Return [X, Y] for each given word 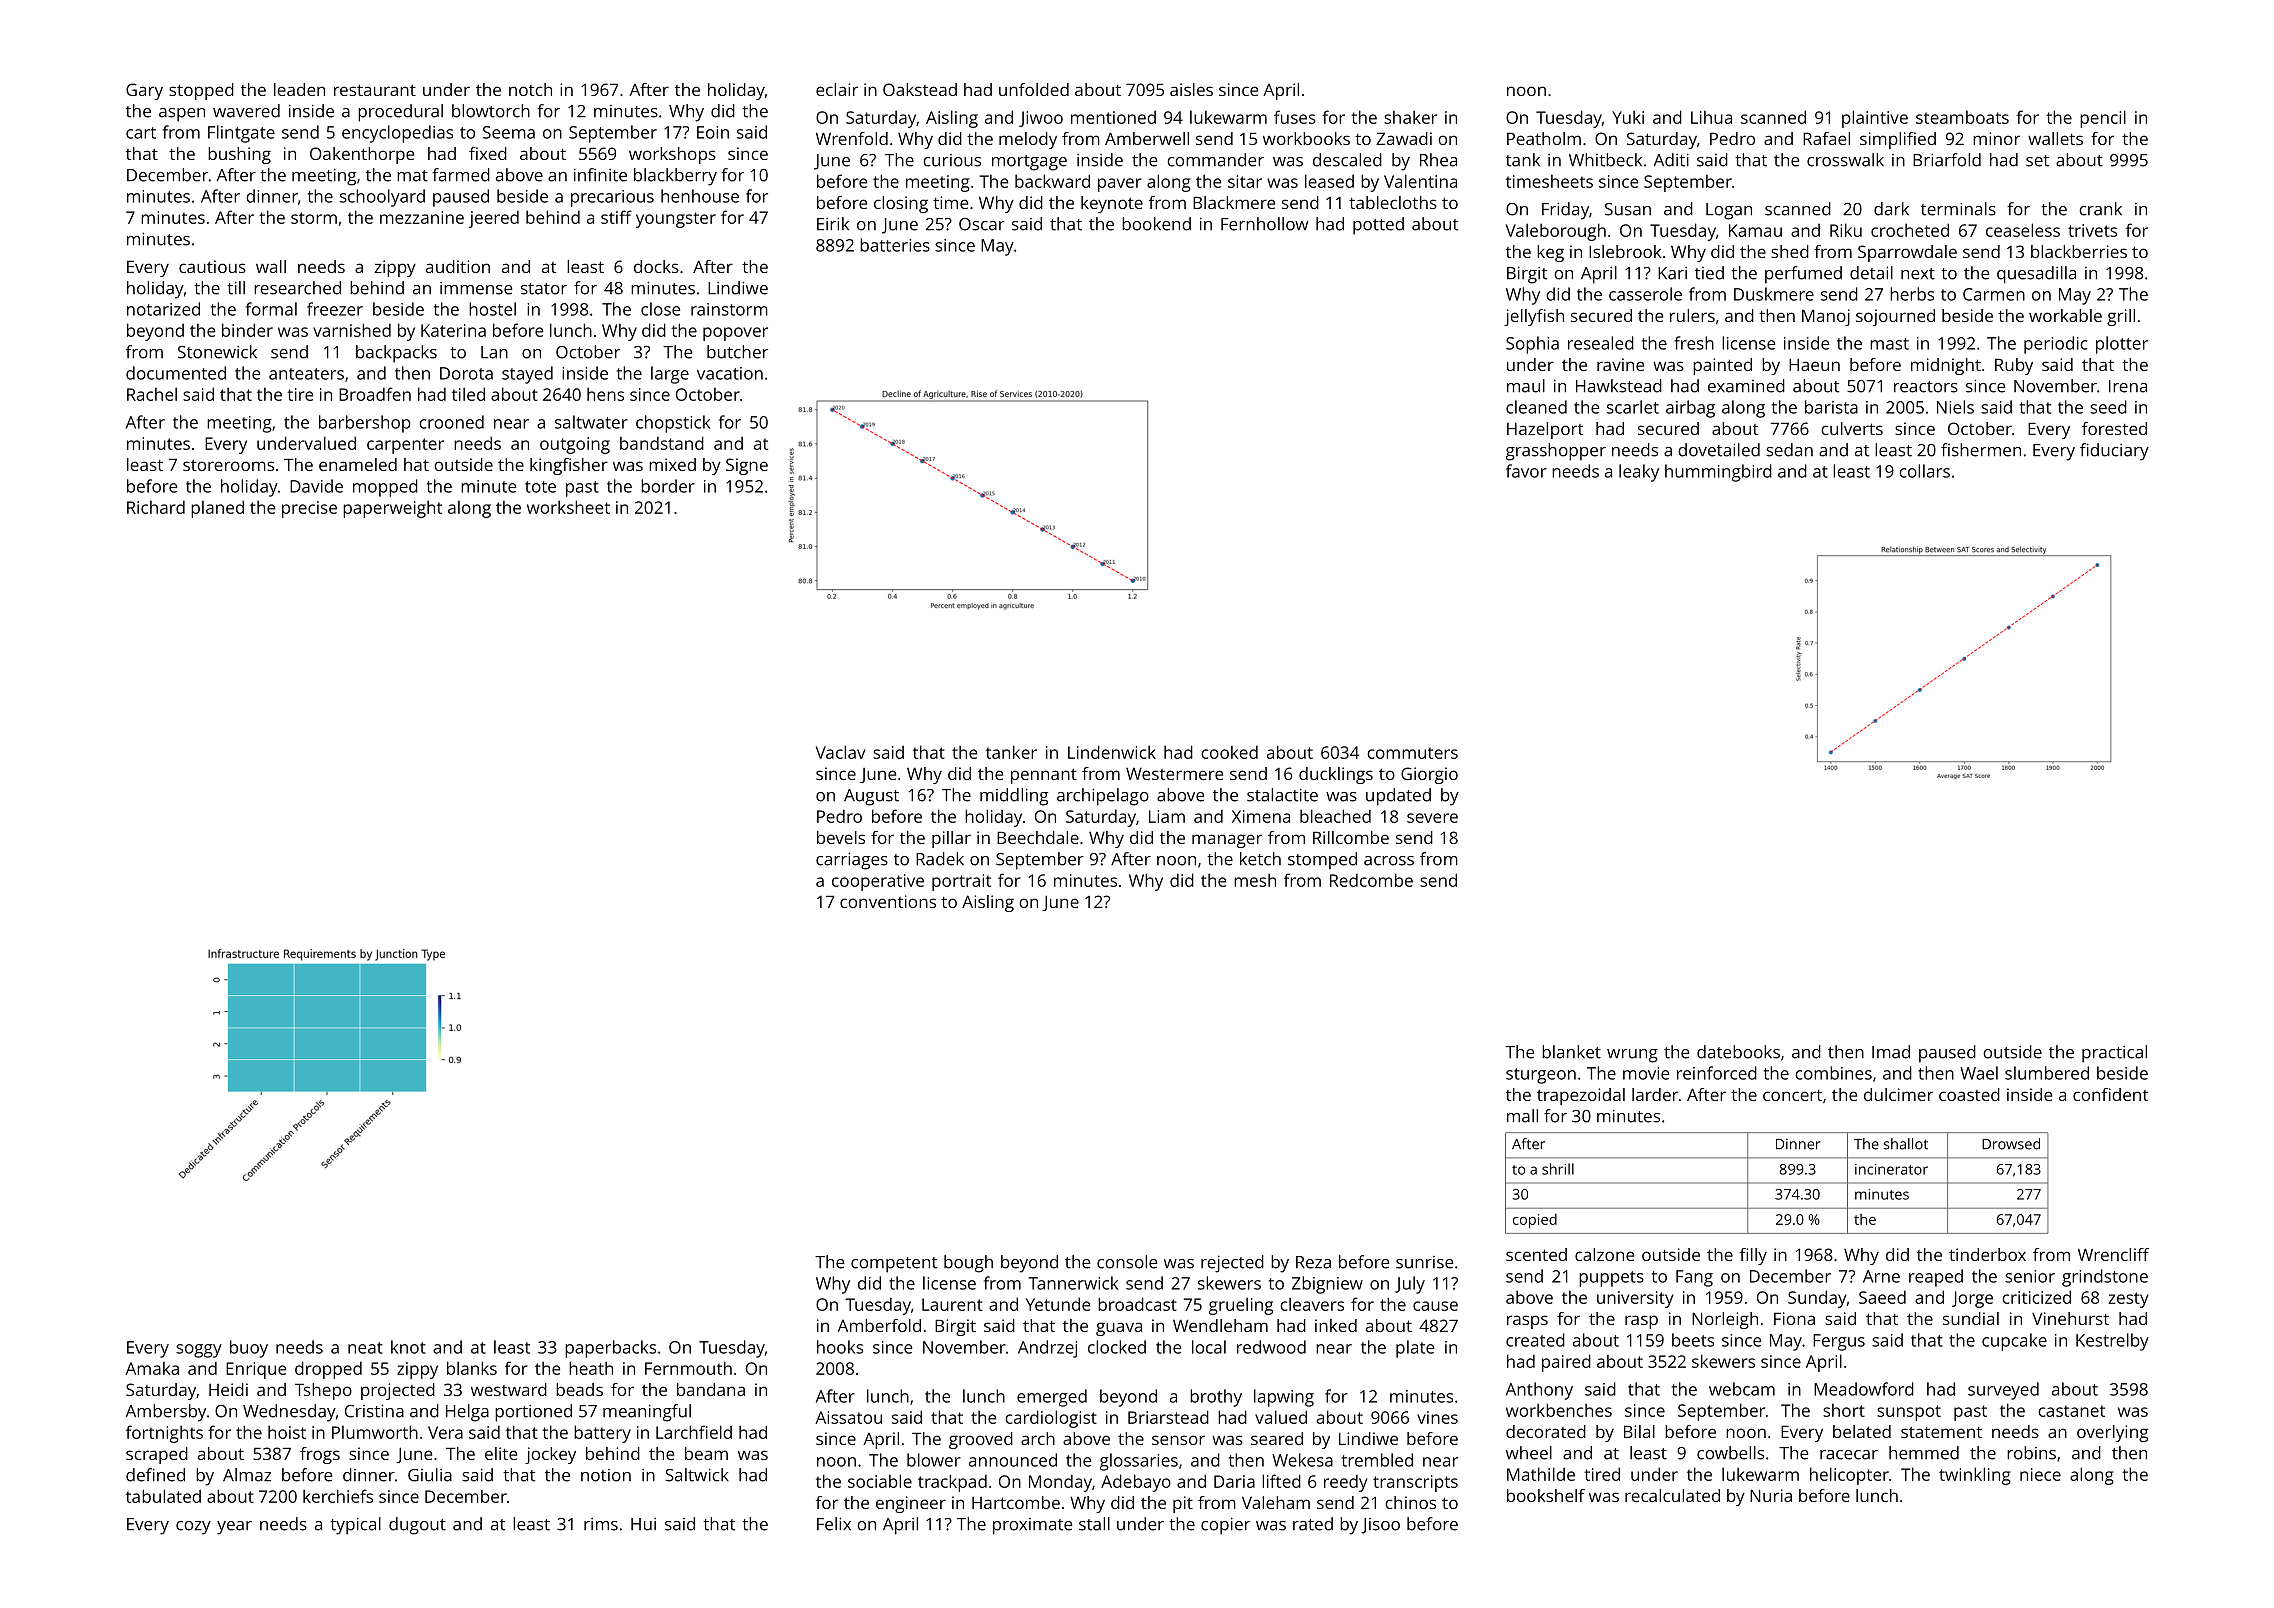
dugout [417, 1526]
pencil [2103, 119]
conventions [888, 901]
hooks [840, 1347]
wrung [1632, 1056]
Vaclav [840, 752]
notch [530, 89]
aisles [1191, 89]
